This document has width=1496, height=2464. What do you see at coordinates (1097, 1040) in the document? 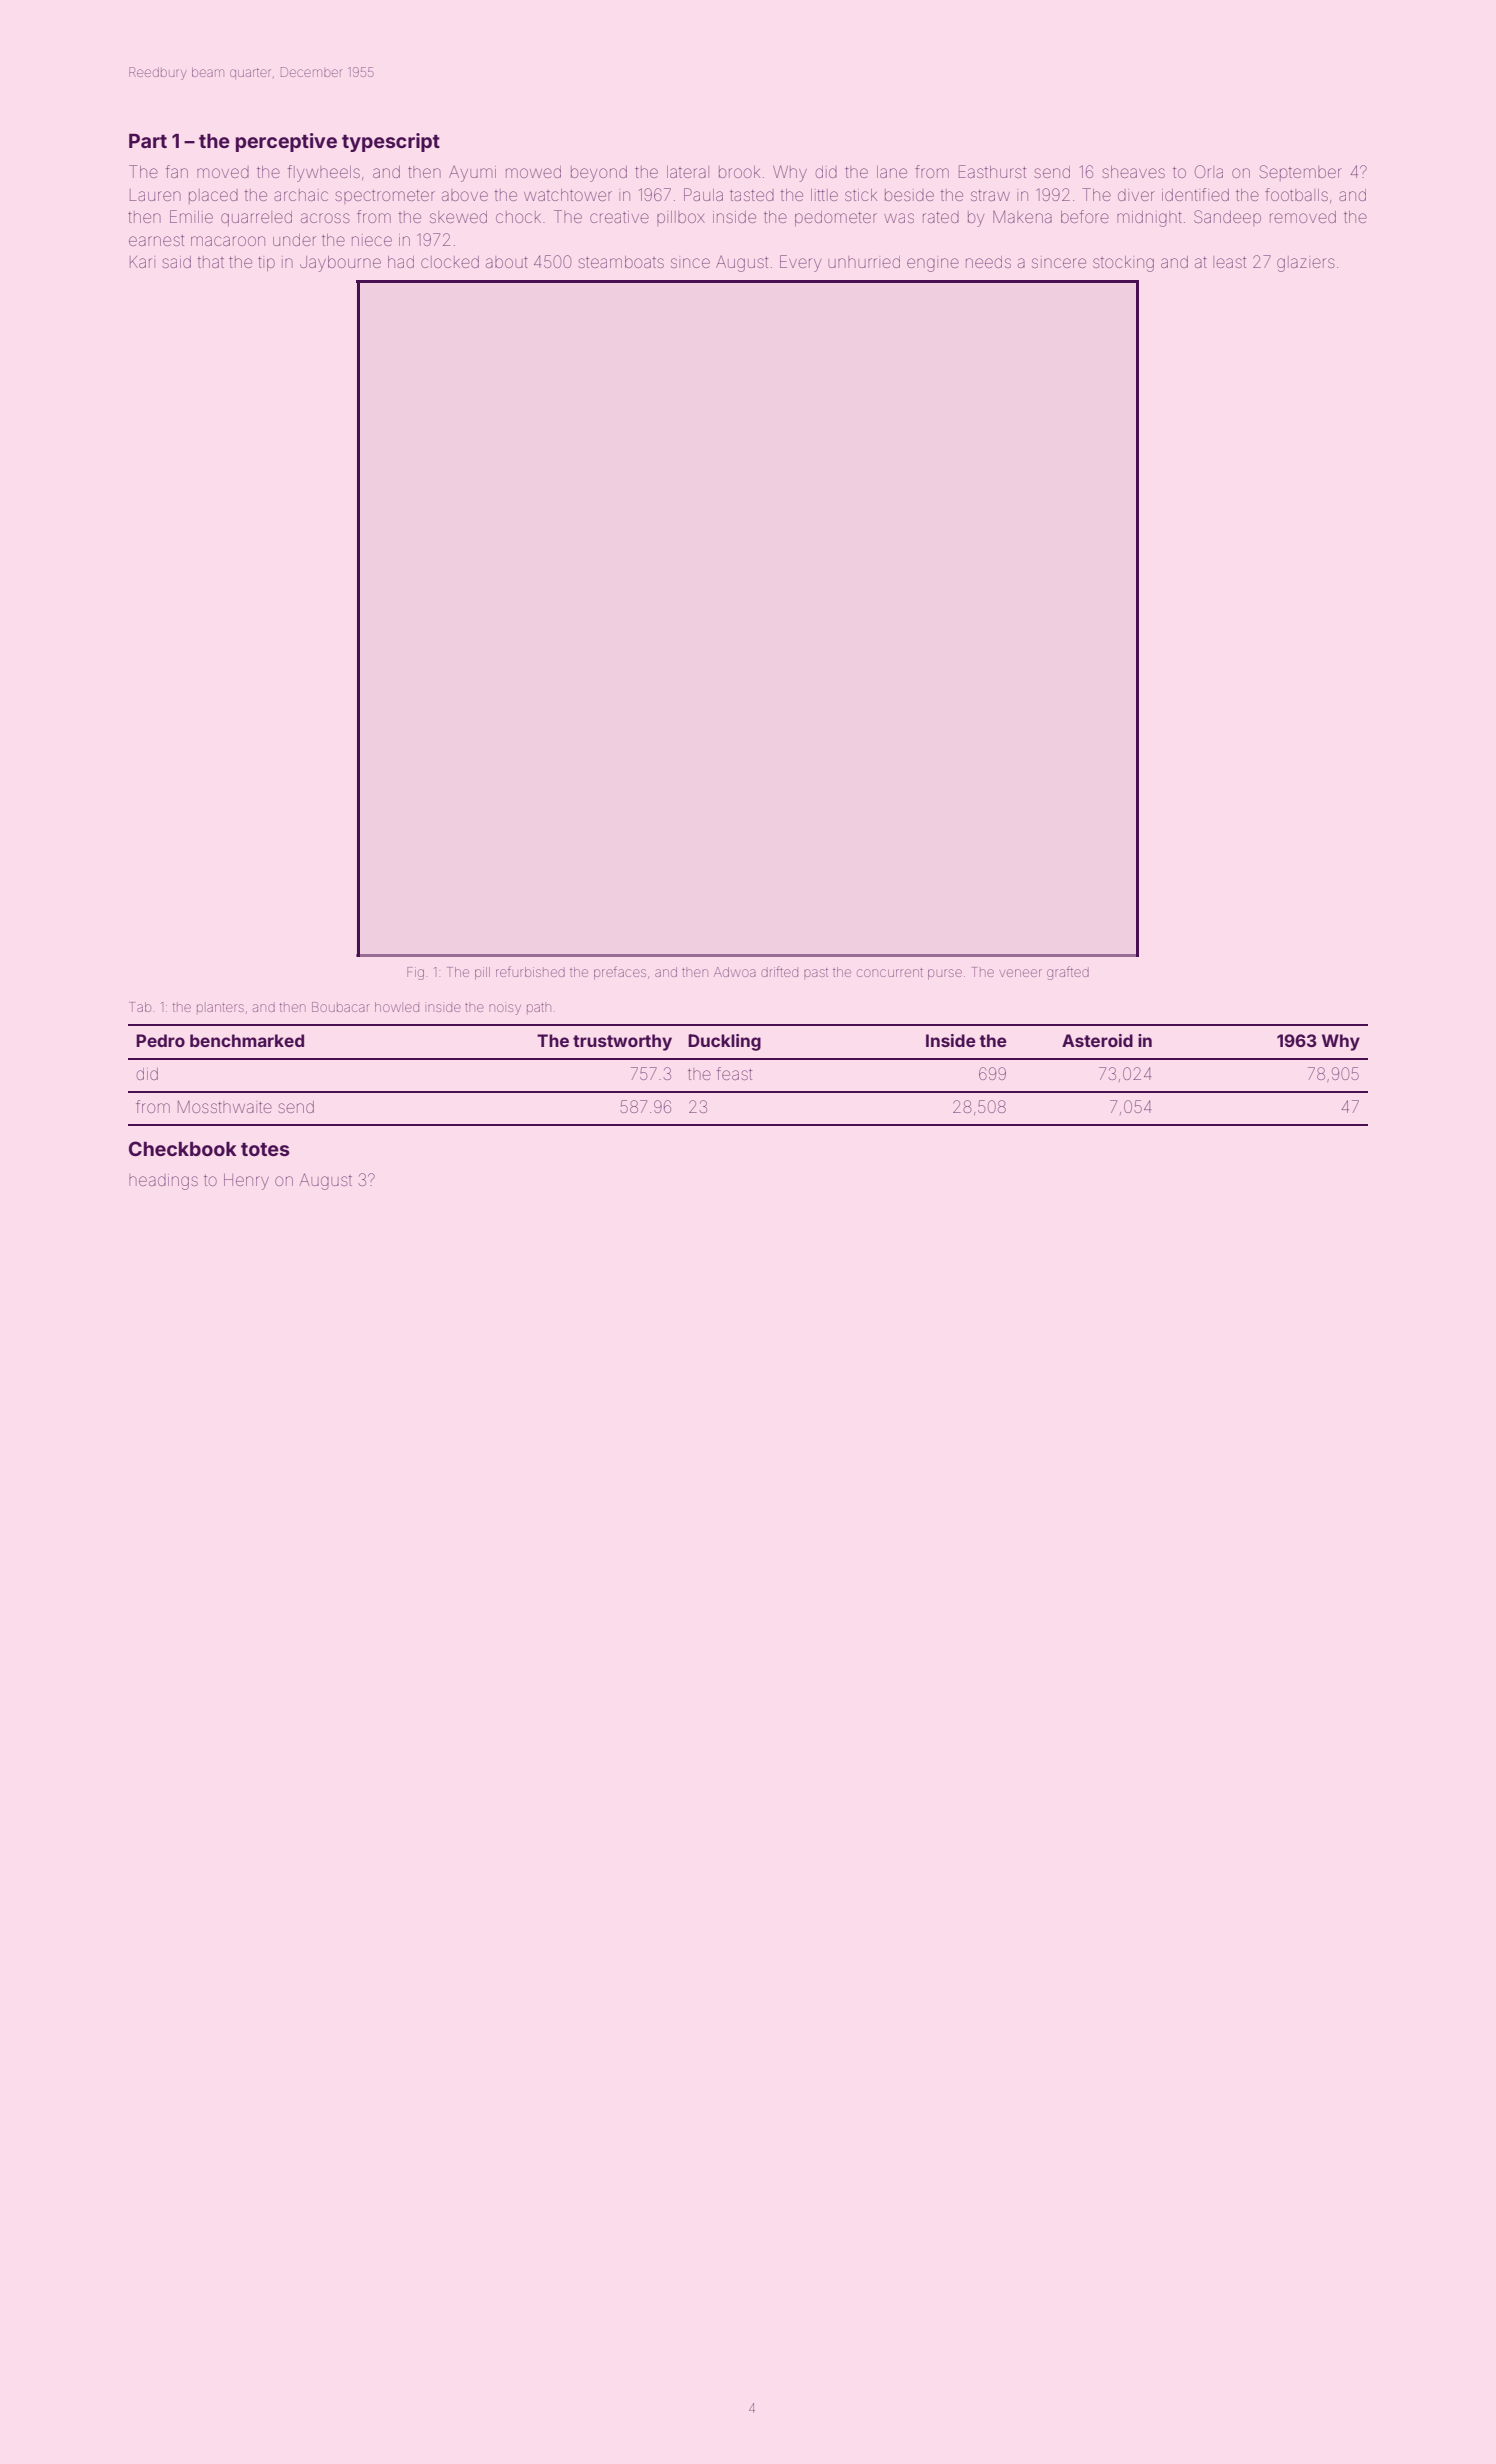
I see `Asteroid` at bounding box center [1097, 1040].
